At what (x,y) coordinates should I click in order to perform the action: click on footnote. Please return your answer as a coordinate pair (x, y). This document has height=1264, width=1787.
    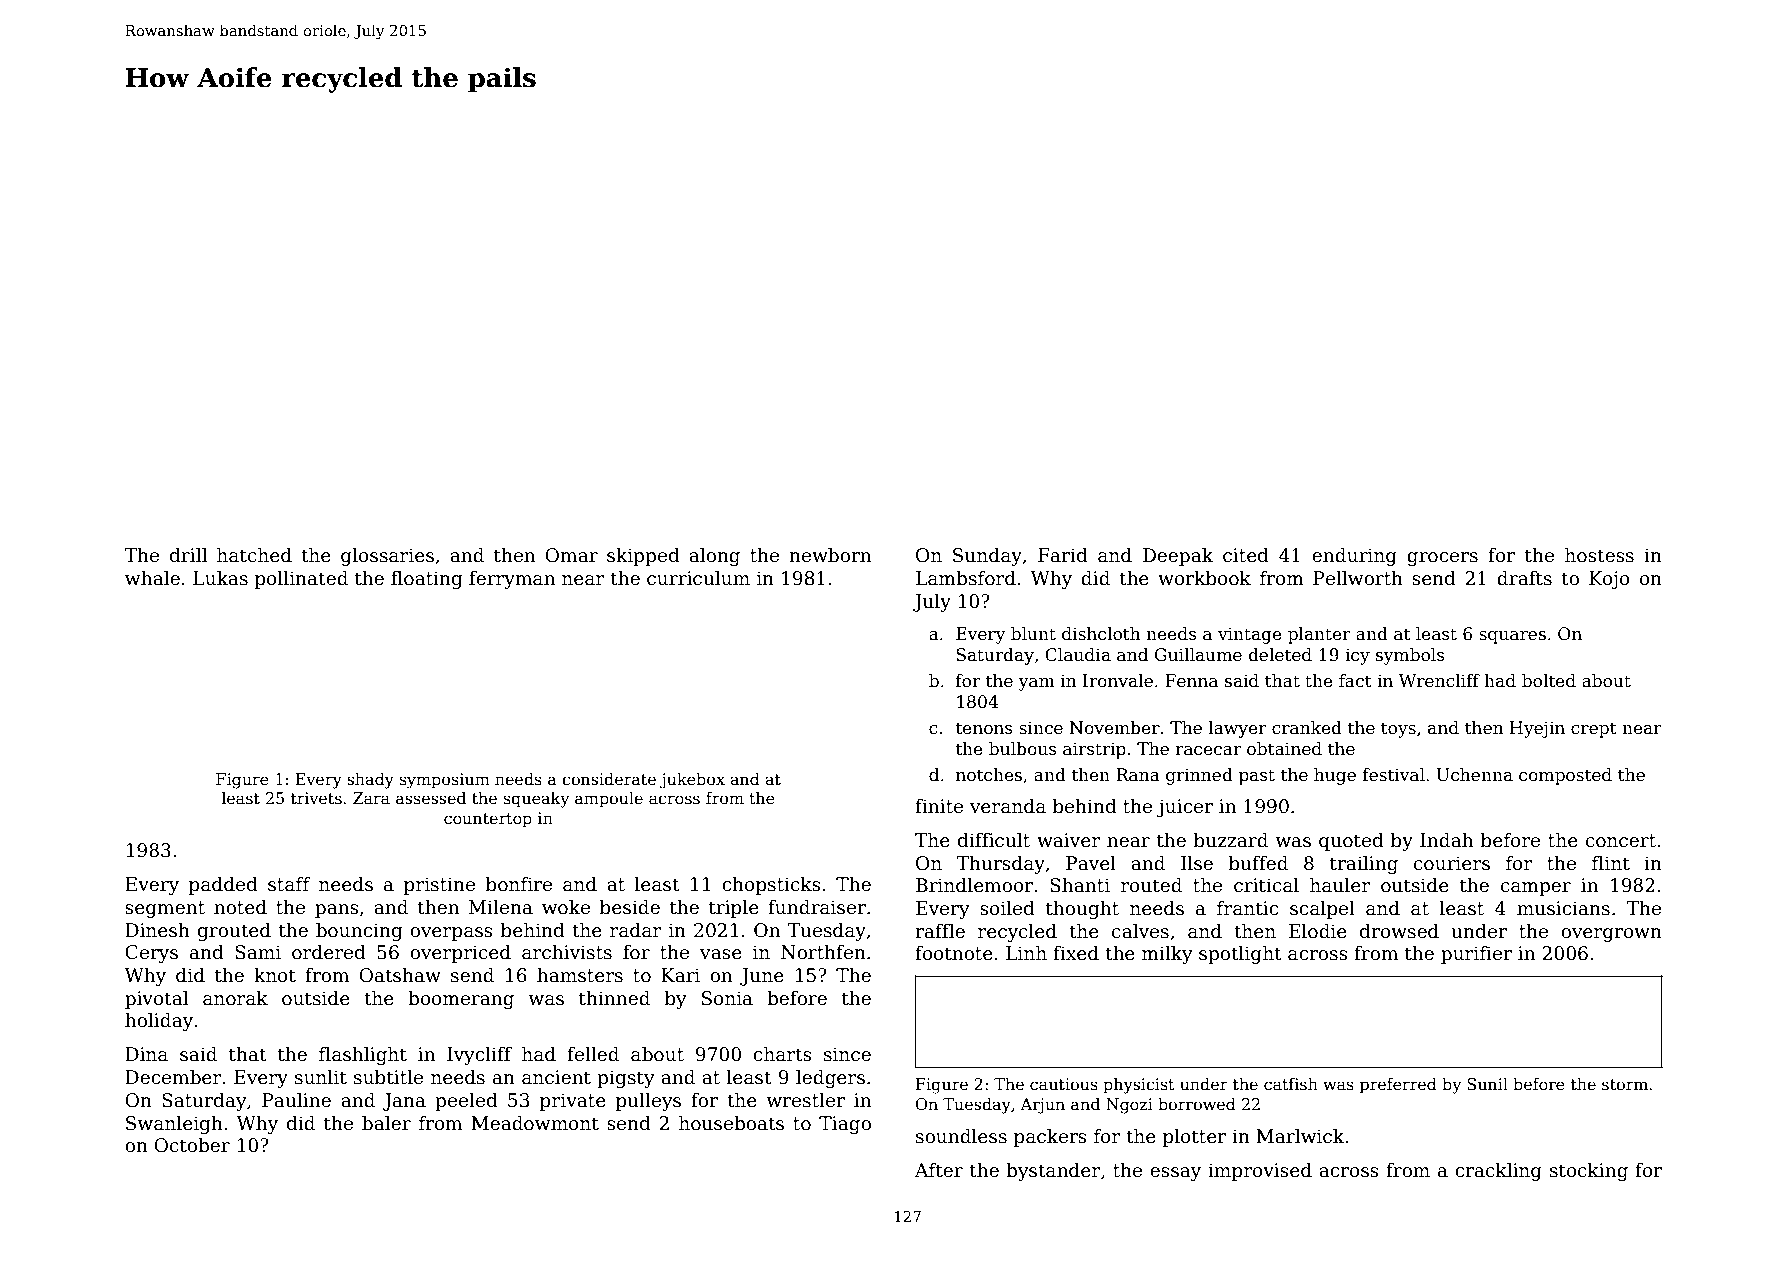
    Looking at the image, I should click on (954, 953).
